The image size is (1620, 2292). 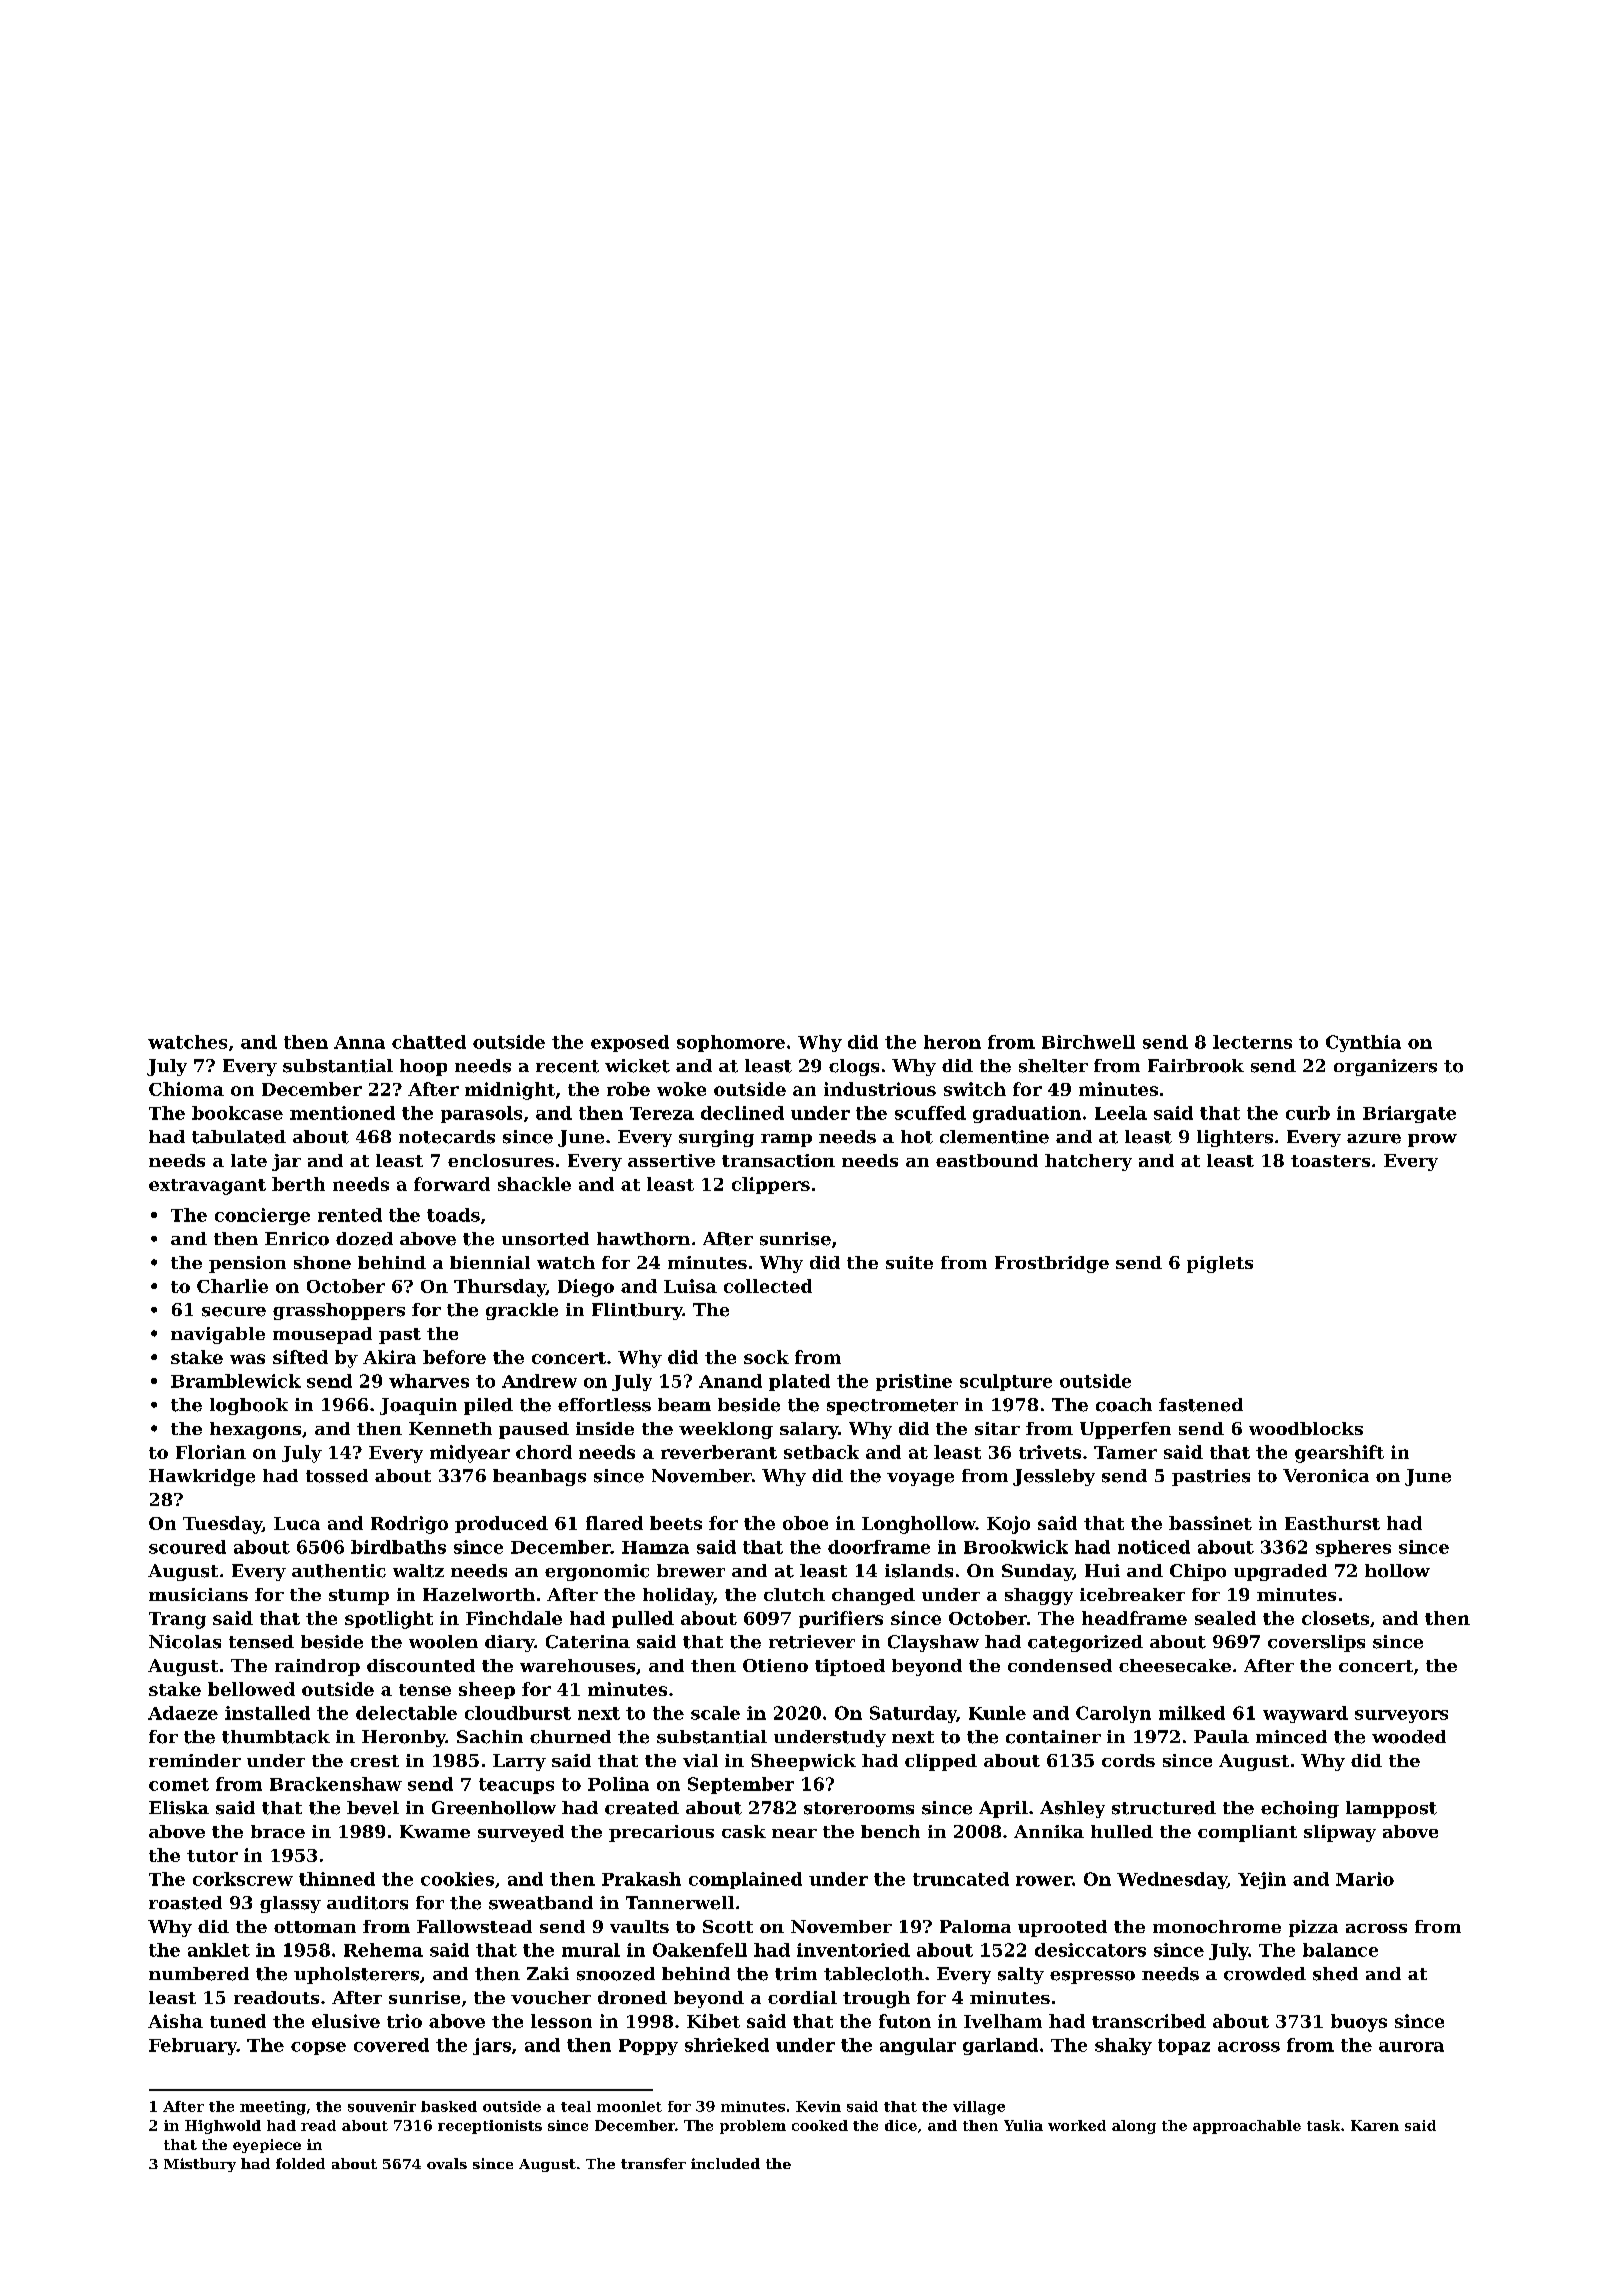 I want to click on berth, so click(x=298, y=1184).
